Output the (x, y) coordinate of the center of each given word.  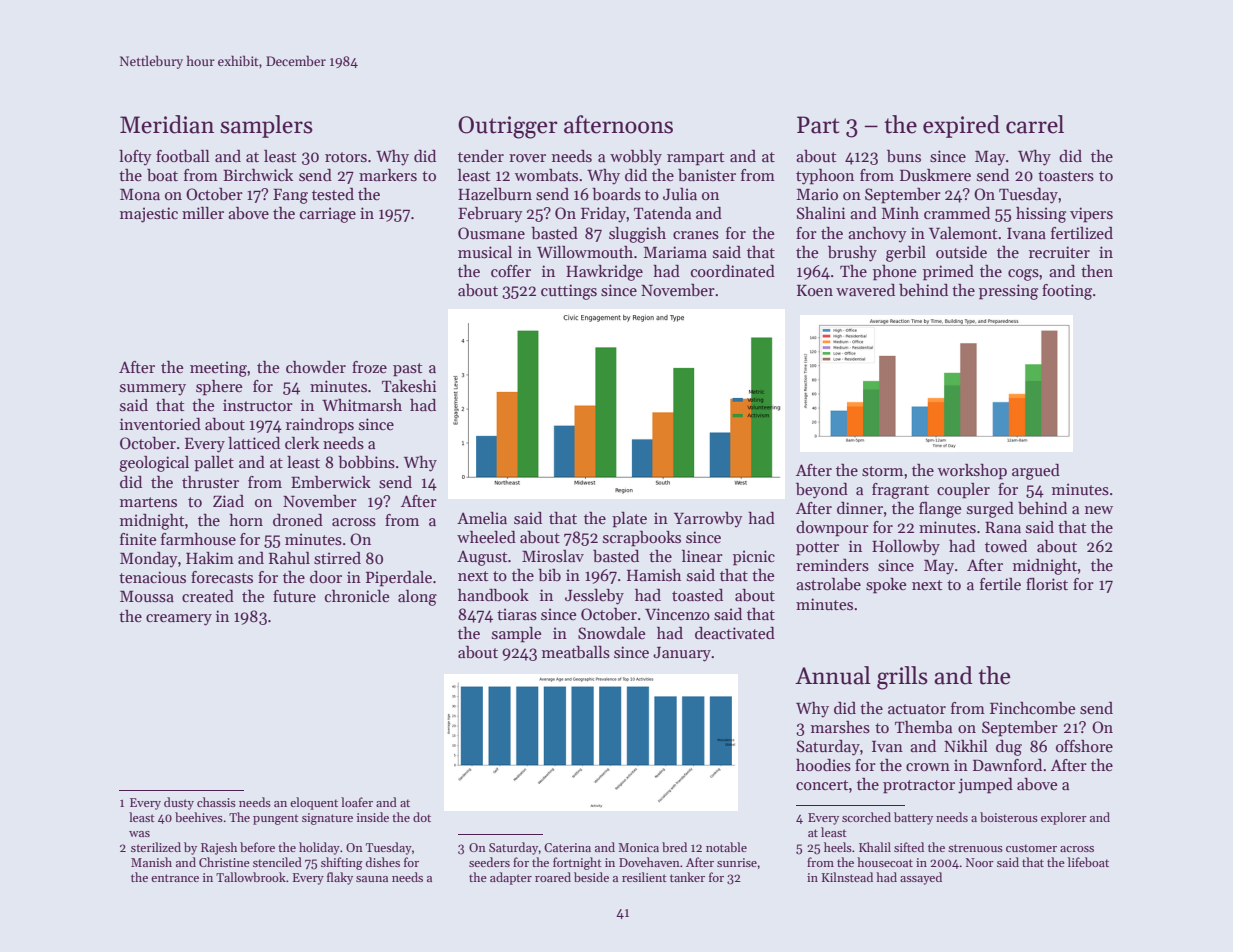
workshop (972, 472)
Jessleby (594, 597)
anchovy (877, 235)
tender (481, 156)
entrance (175, 878)
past (407, 370)
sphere (219, 388)
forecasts (222, 577)
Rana (1003, 527)
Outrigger (508, 127)
